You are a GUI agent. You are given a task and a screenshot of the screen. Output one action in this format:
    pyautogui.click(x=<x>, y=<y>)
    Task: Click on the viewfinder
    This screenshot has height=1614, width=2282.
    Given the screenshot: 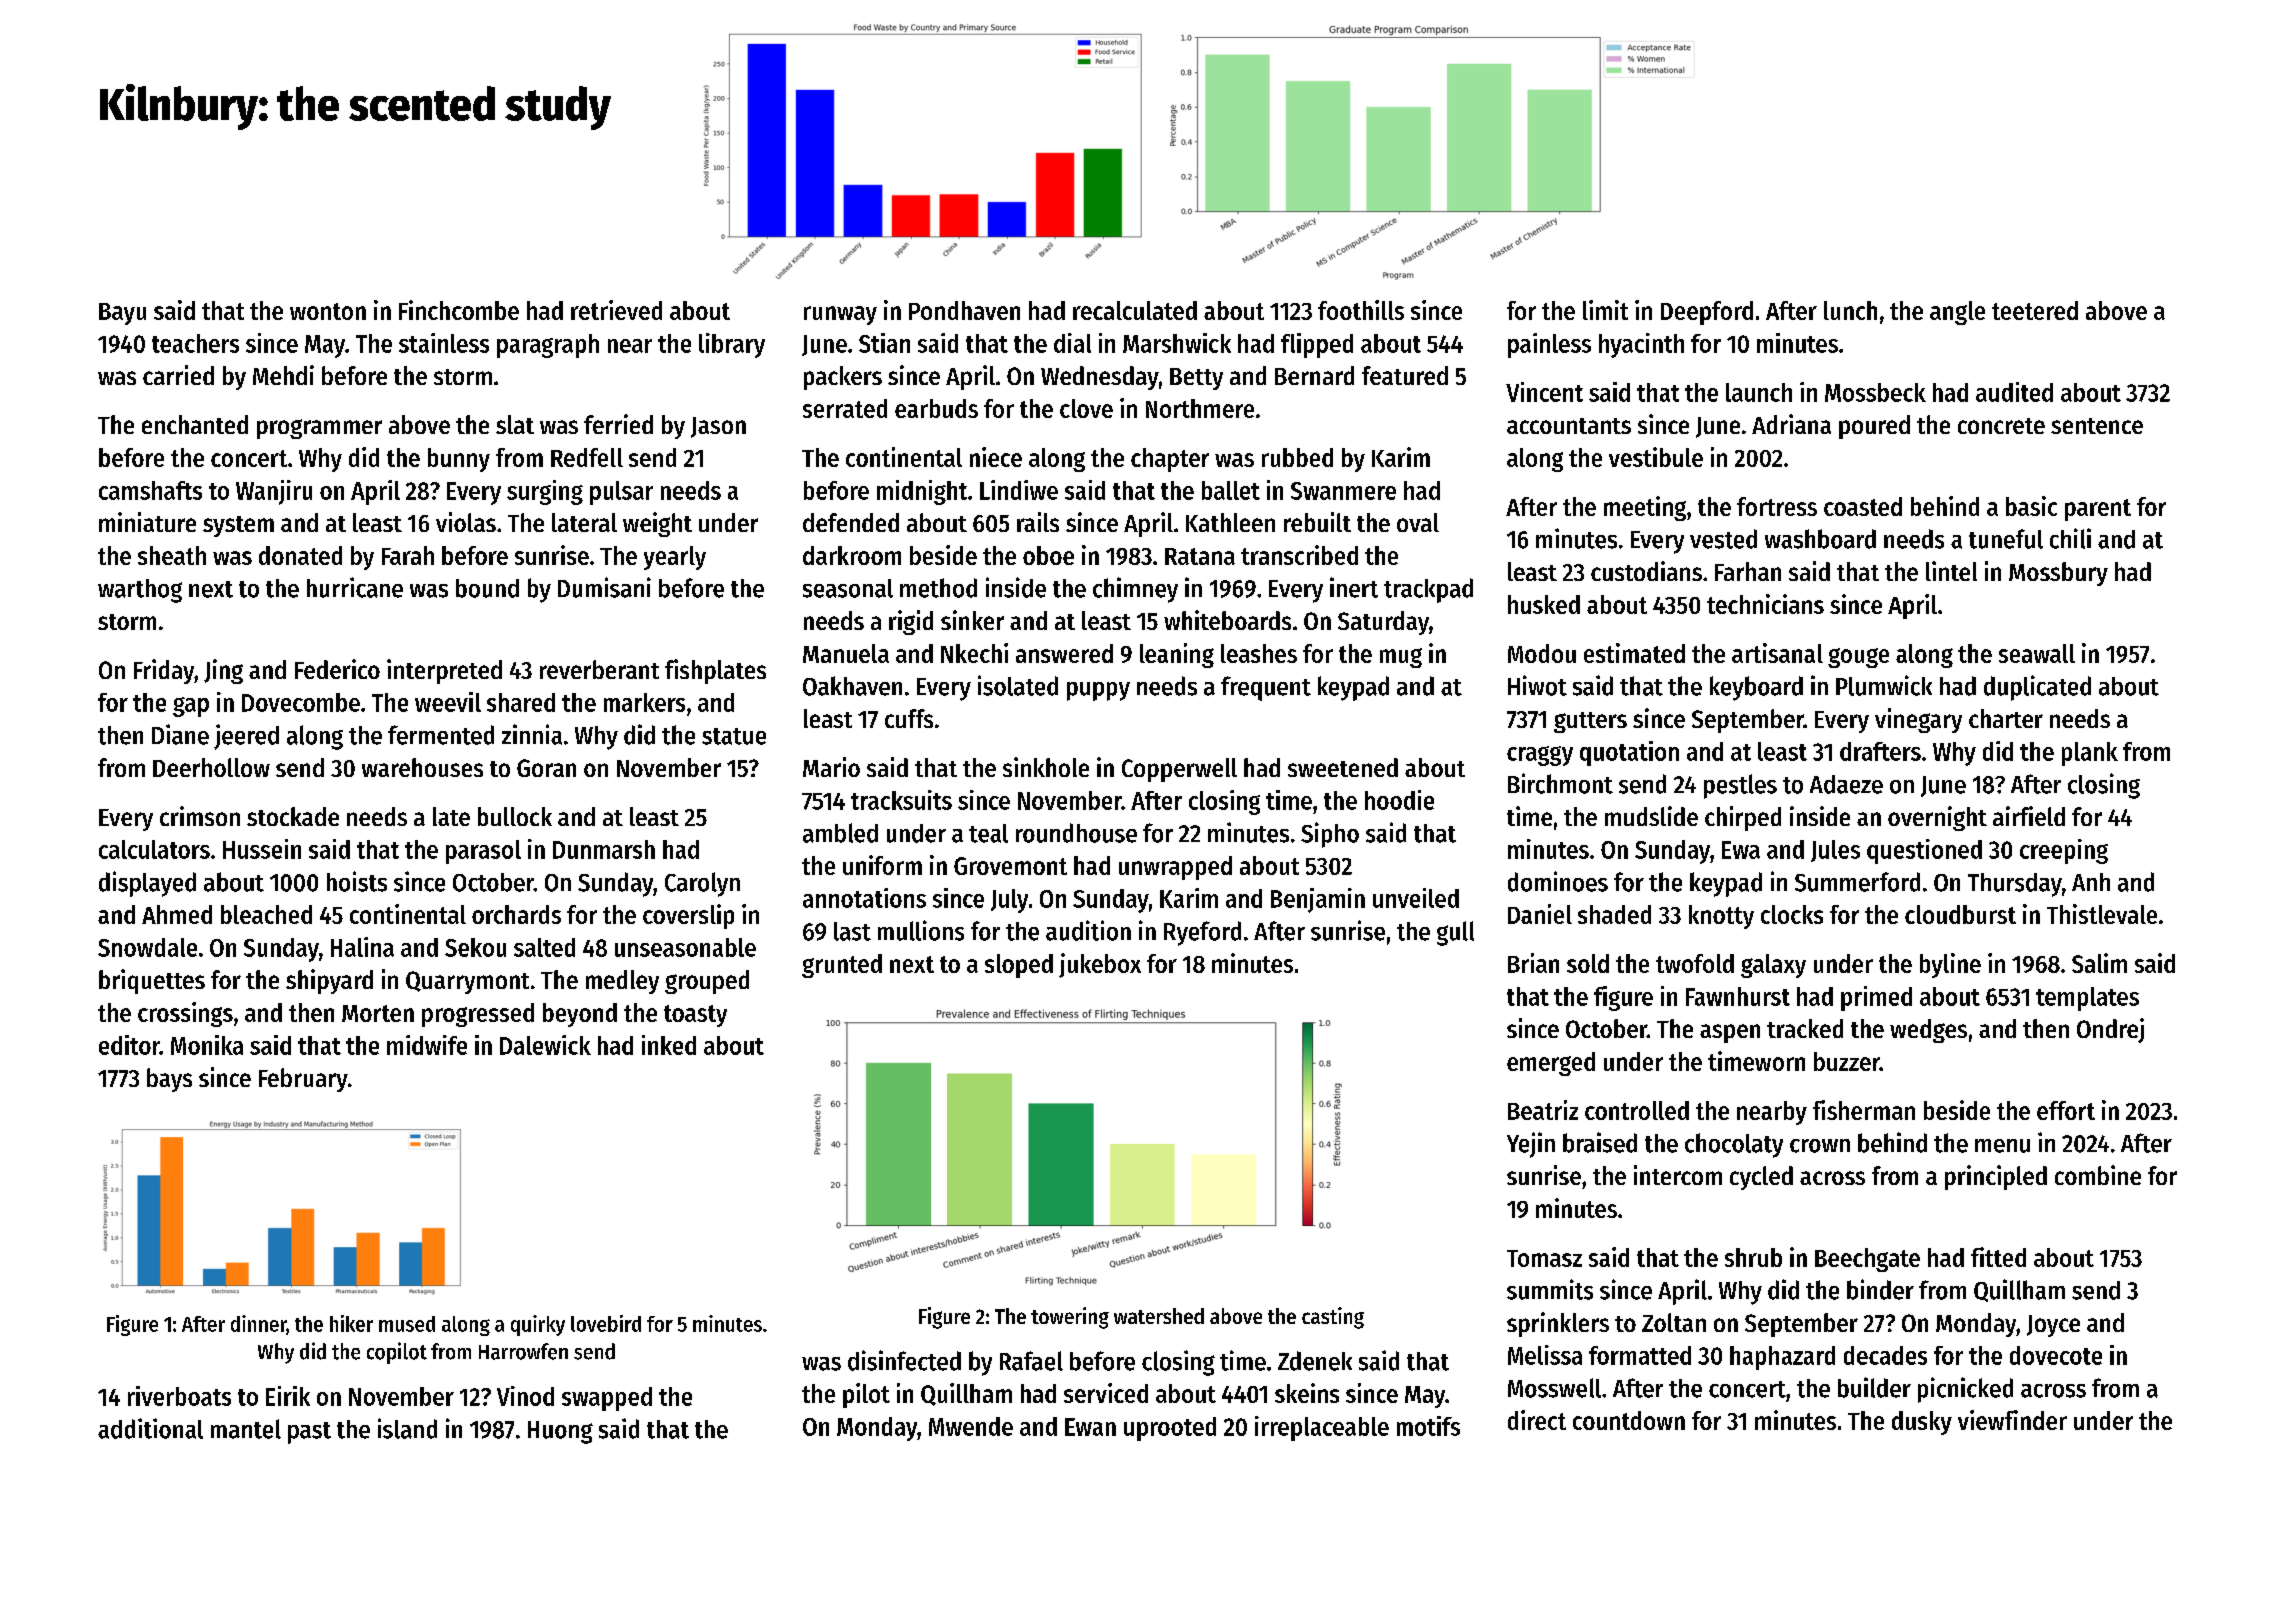 What is the action you would take?
    pyautogui.click(x=2012, y=1420)
